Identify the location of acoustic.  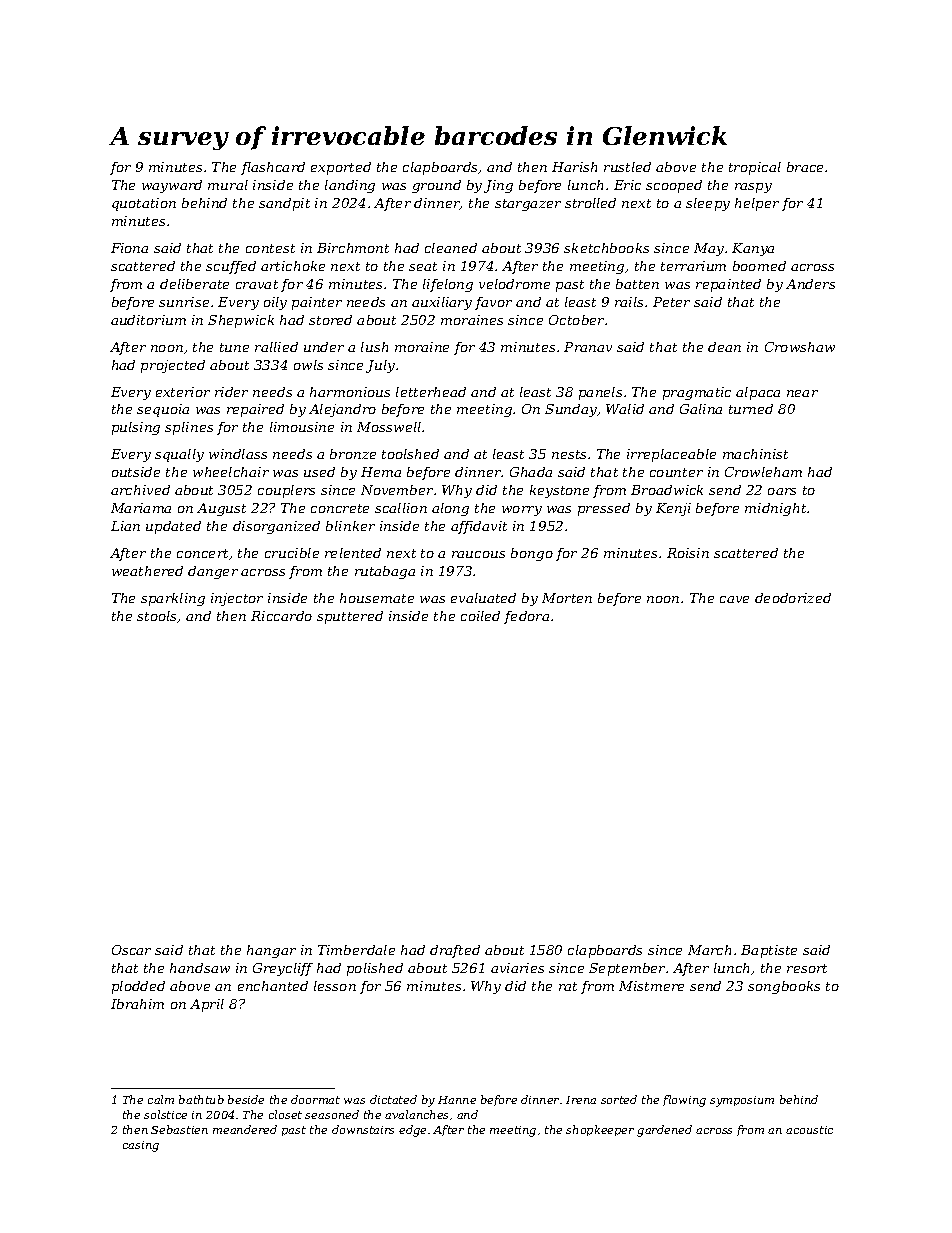
(809, 1130).
